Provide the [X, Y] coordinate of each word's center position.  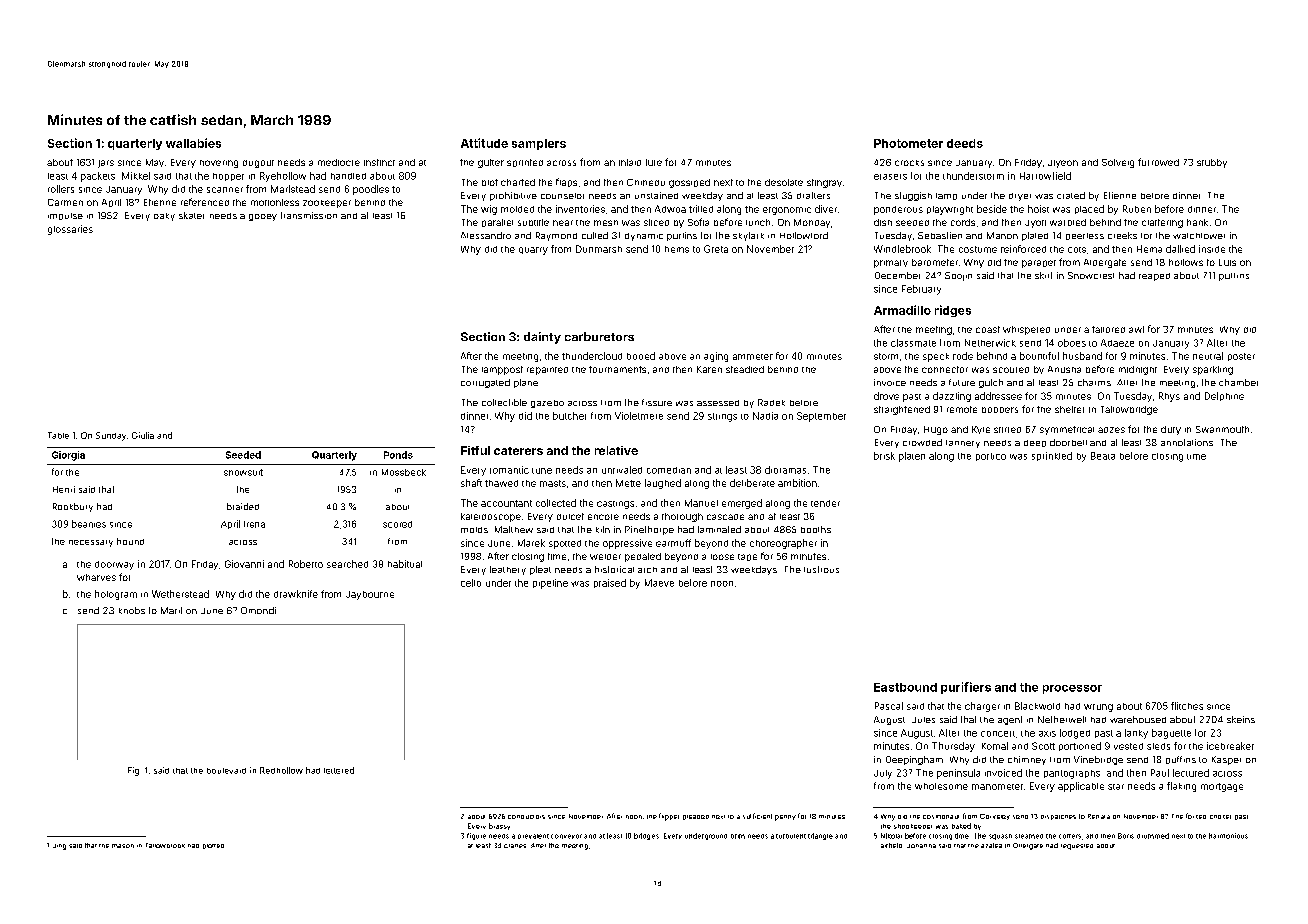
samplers [539, 144]
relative [616, 450]
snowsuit [243, 472]
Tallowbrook [165, 845]
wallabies [193, 143]
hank [1197, 222]
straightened [902, 410]
